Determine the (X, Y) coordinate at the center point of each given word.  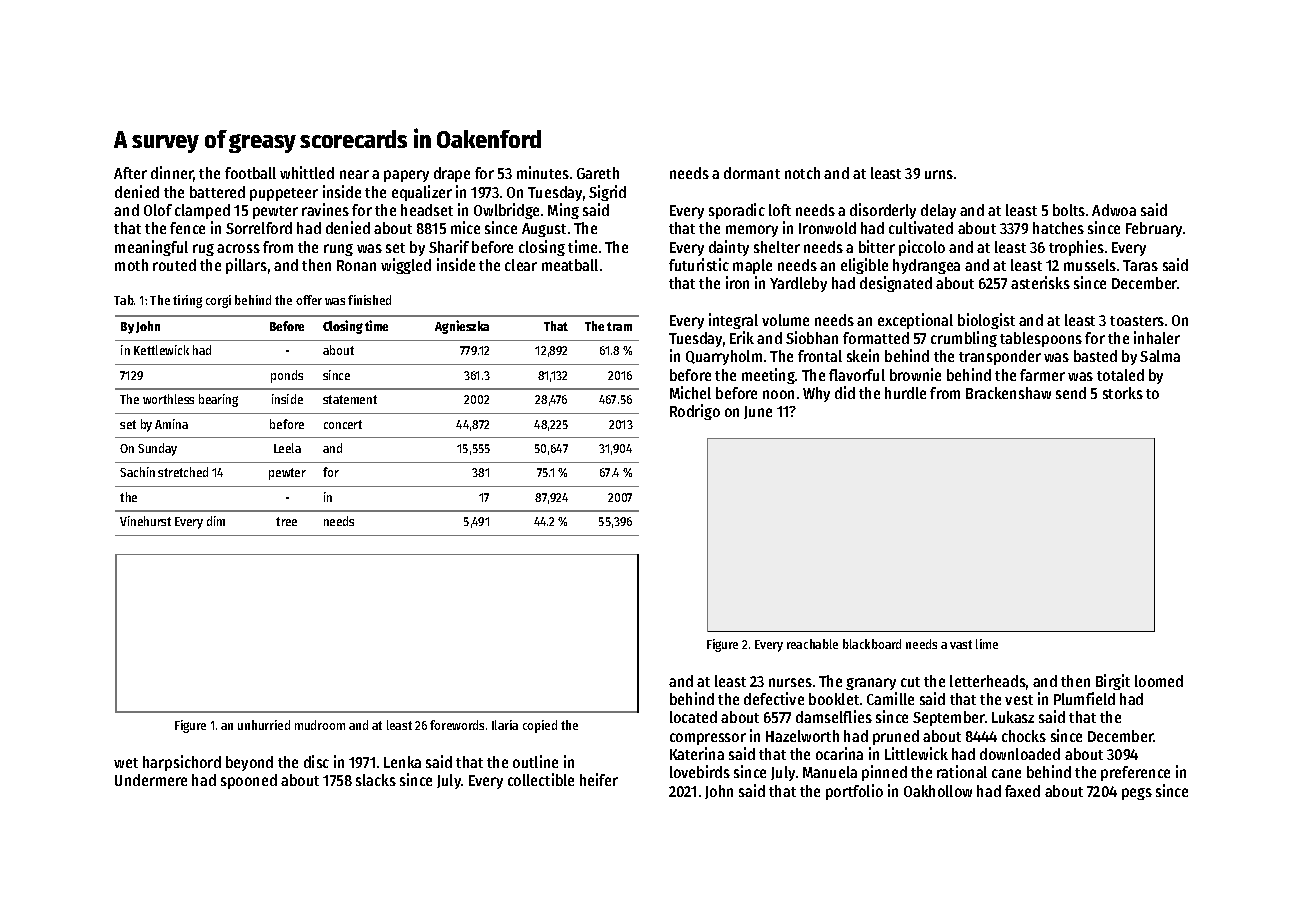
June (758, 412)
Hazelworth (802, 736)
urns (939, 174)
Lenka (402, 762)
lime (987, 644)
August (544, 230)
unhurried (264, 725)
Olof (158, 210)
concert (343, 424)
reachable (812, 644)
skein (863, 355)
